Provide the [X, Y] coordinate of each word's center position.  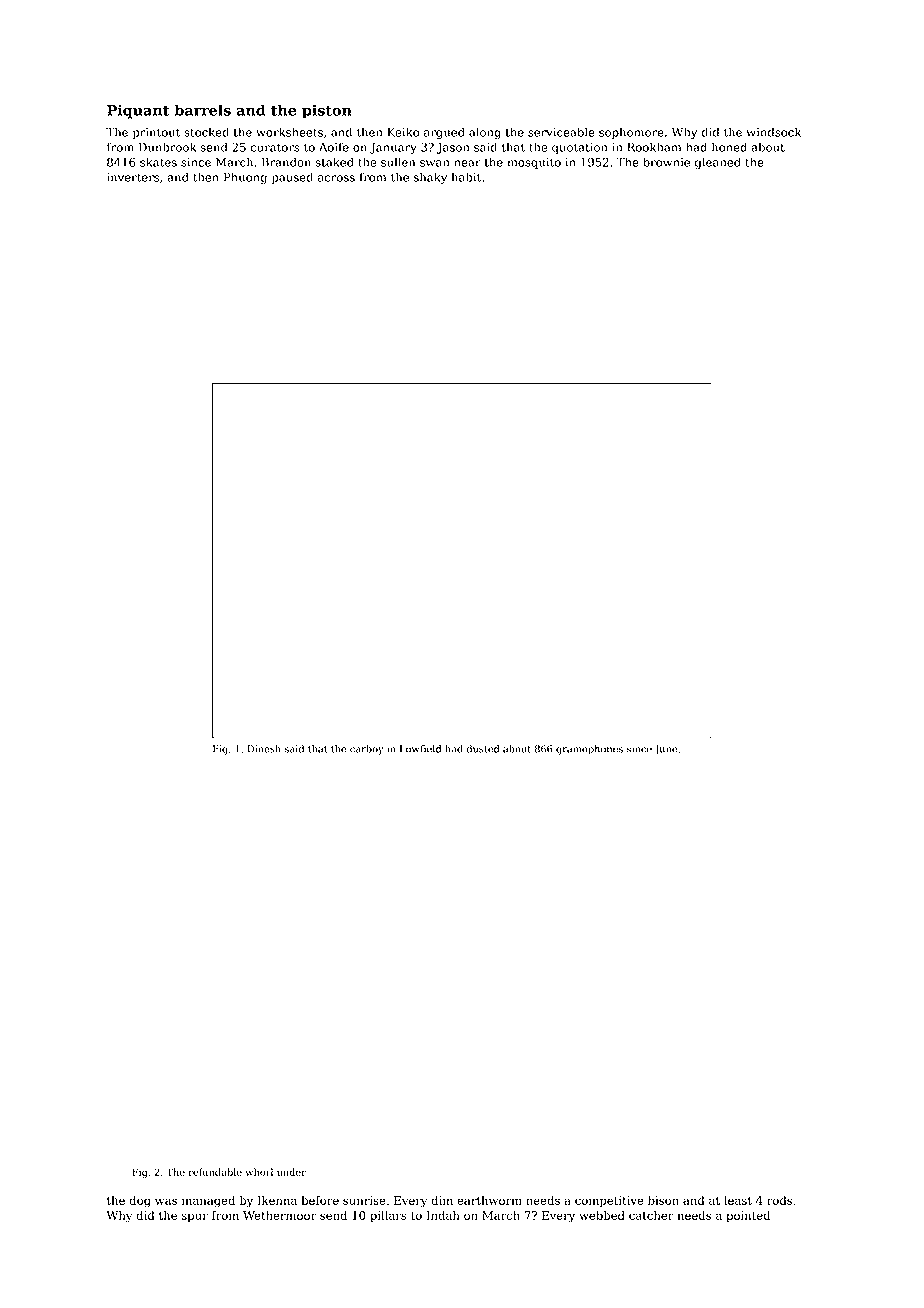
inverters [133, 177]
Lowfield [420, 749]
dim [442, 1200]
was [166, 1201]
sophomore [631, 133]
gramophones [589, 750]
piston [327, 111]
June [665, 750]
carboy [366, 750]
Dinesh [264, 749]
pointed [748, 1216]
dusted [483, 749]
